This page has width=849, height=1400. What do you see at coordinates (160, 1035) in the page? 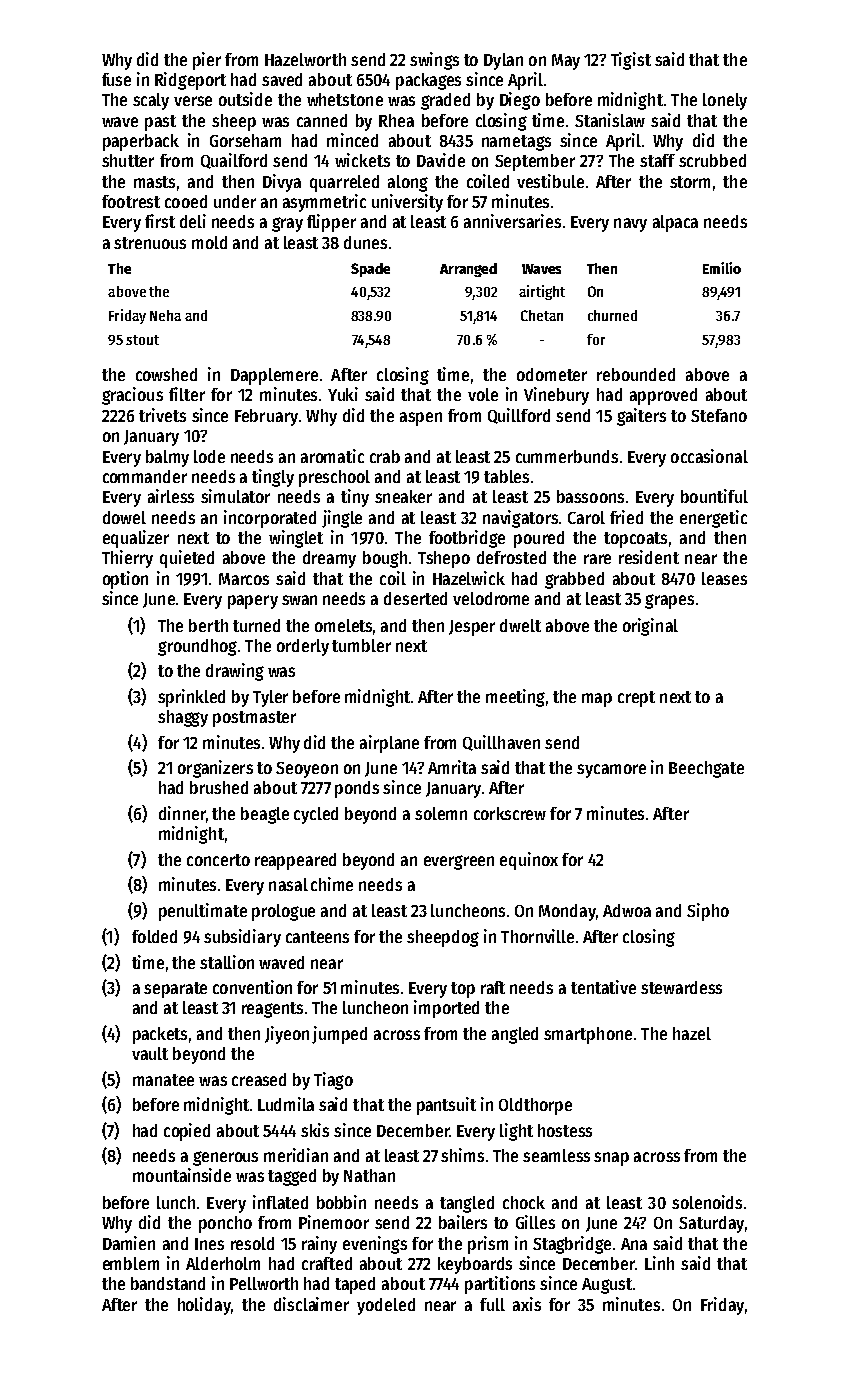
I see `packets` at bounding box center [160, 1035].
